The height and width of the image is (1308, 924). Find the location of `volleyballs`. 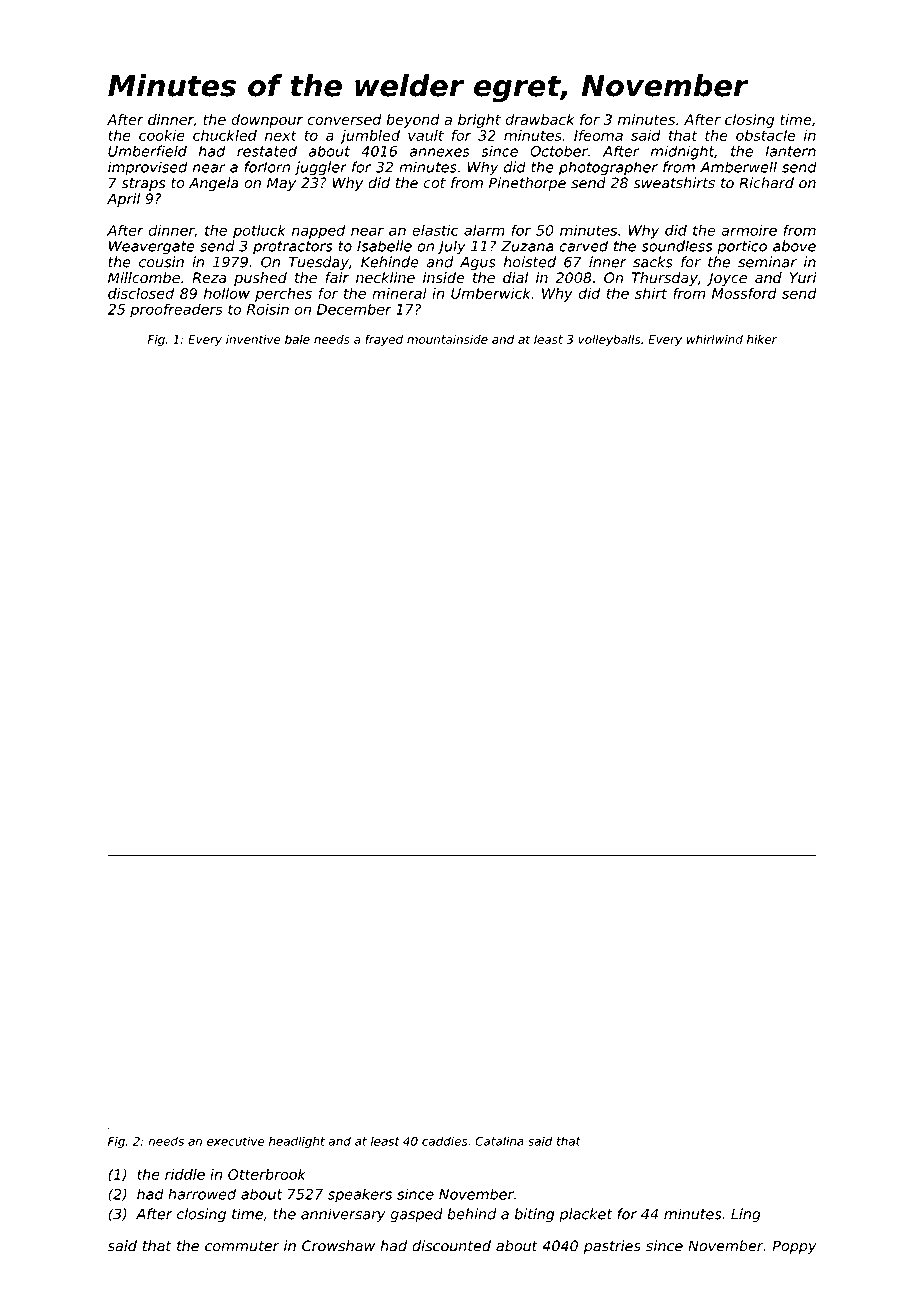

volleyballs is located at coordinates (609, 340).
